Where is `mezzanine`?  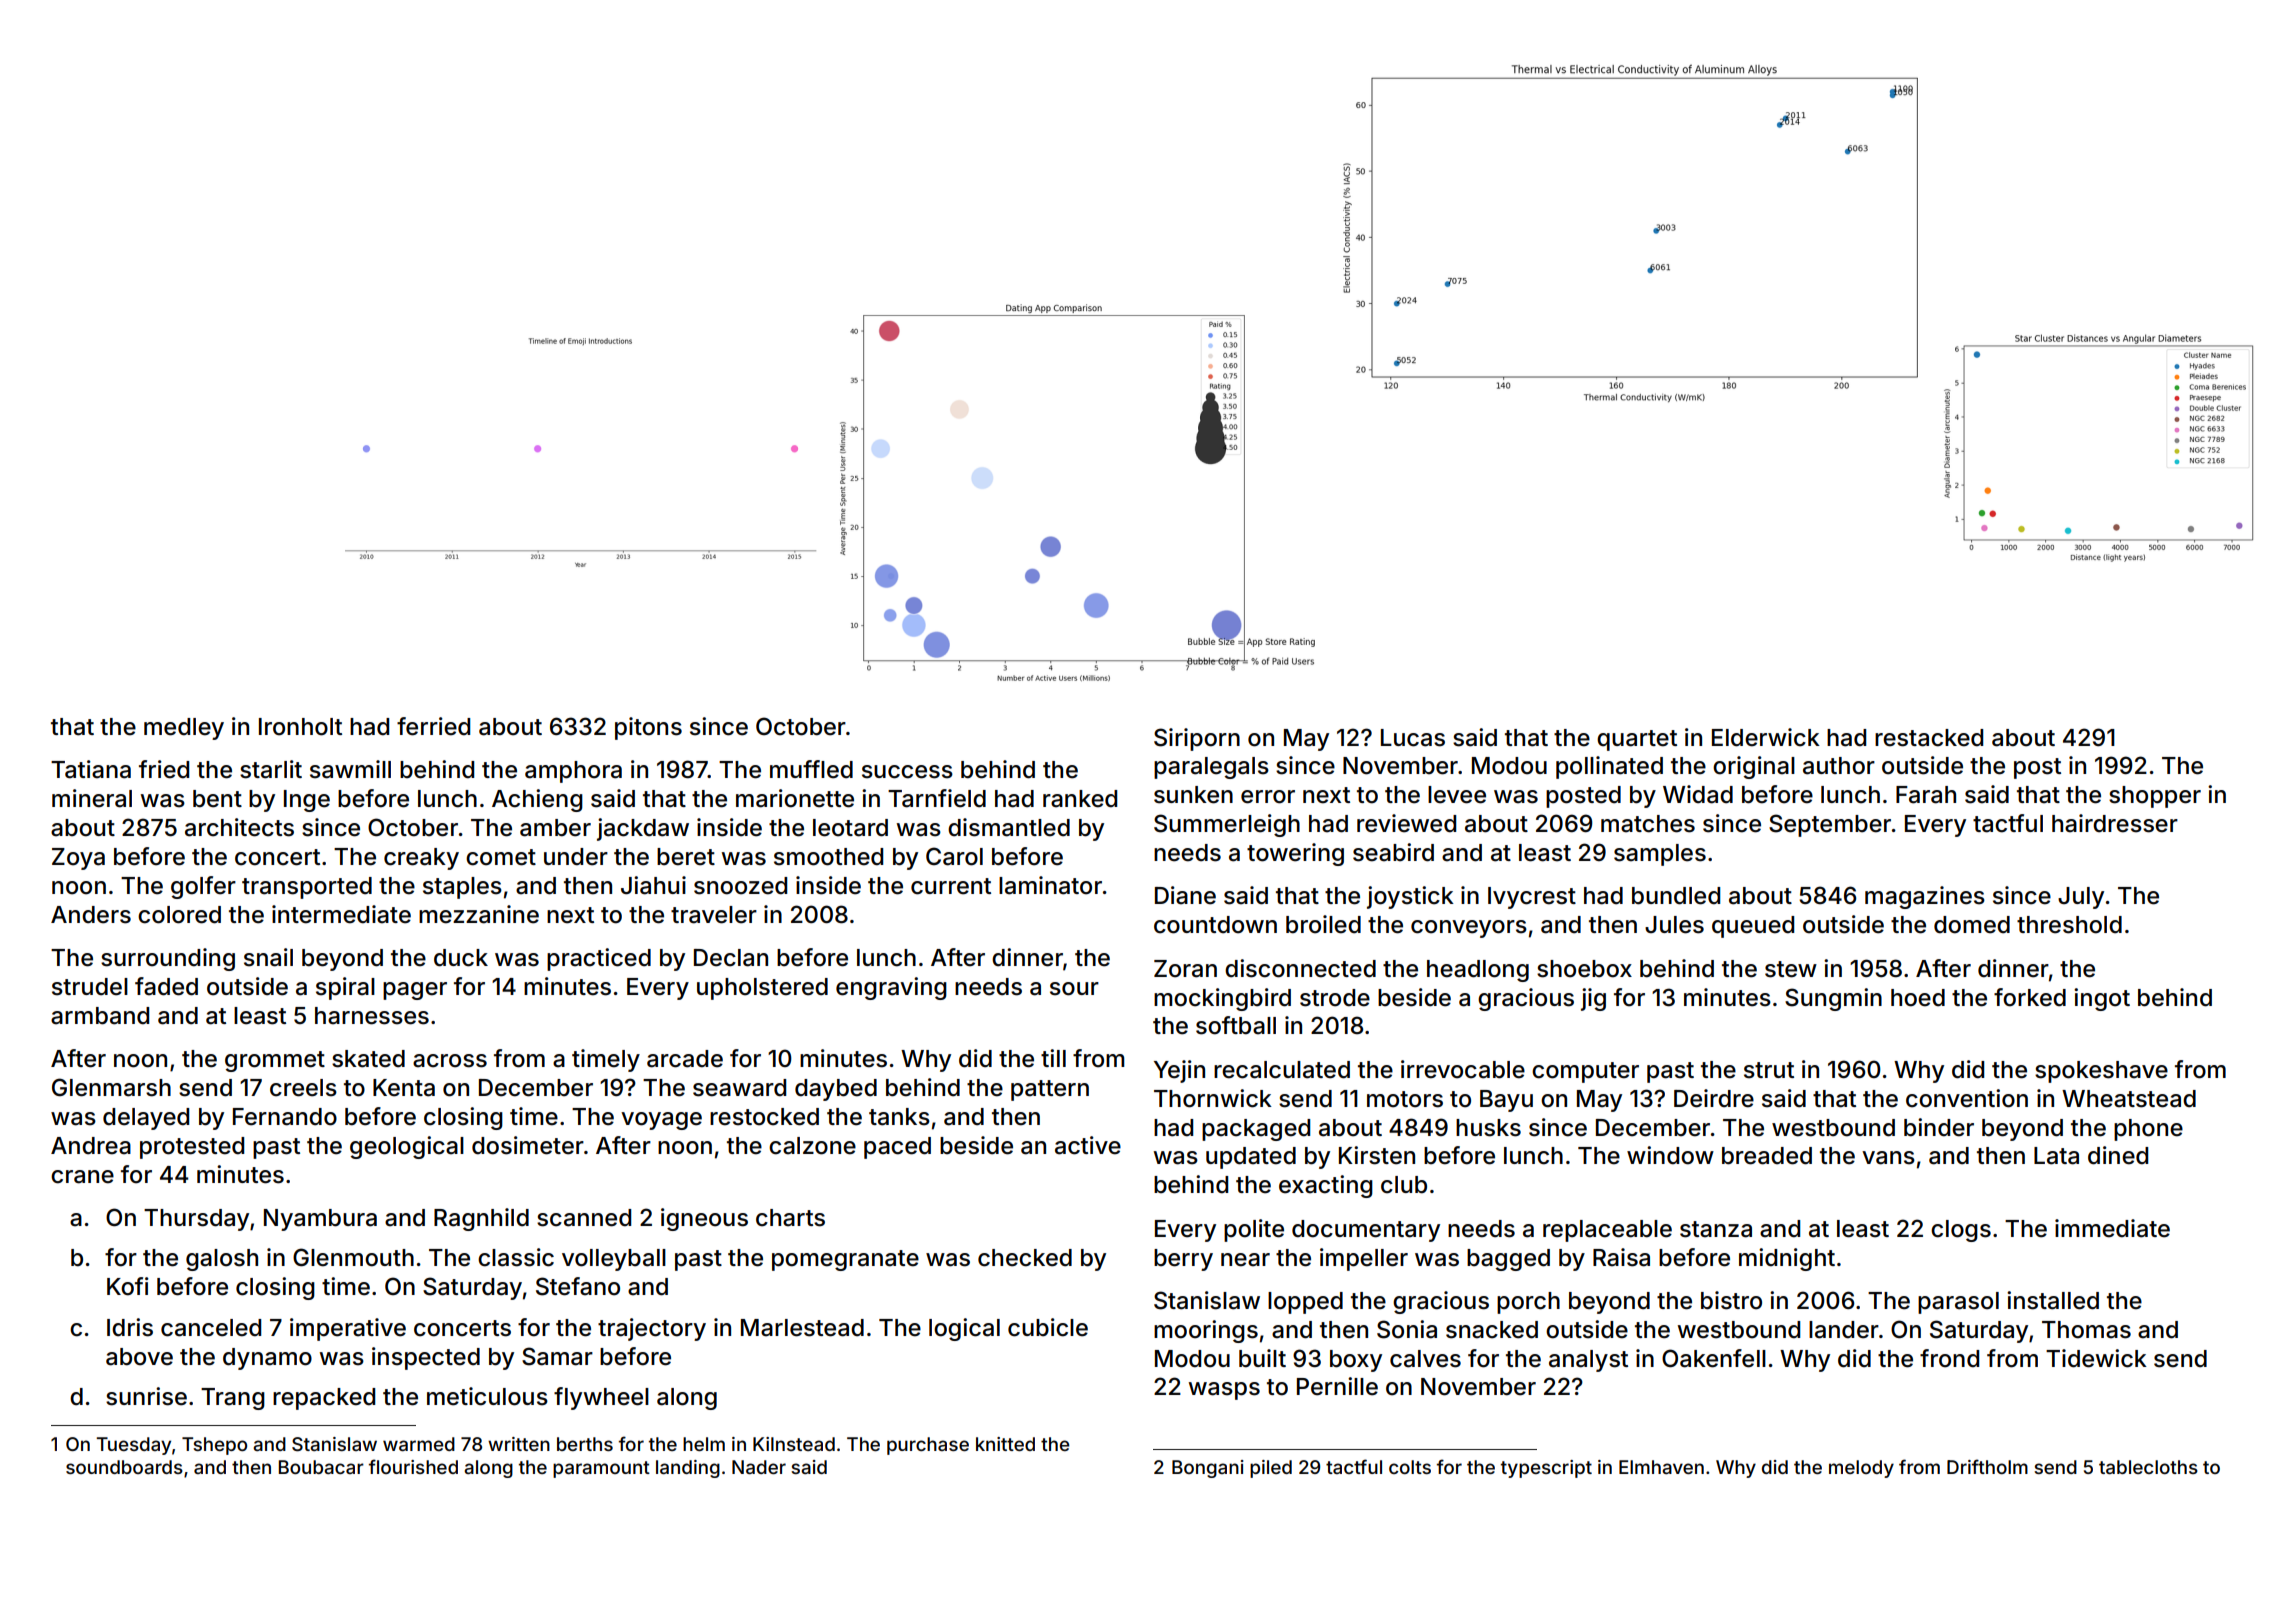 mezzanine is located at coordinates (479, 914).
